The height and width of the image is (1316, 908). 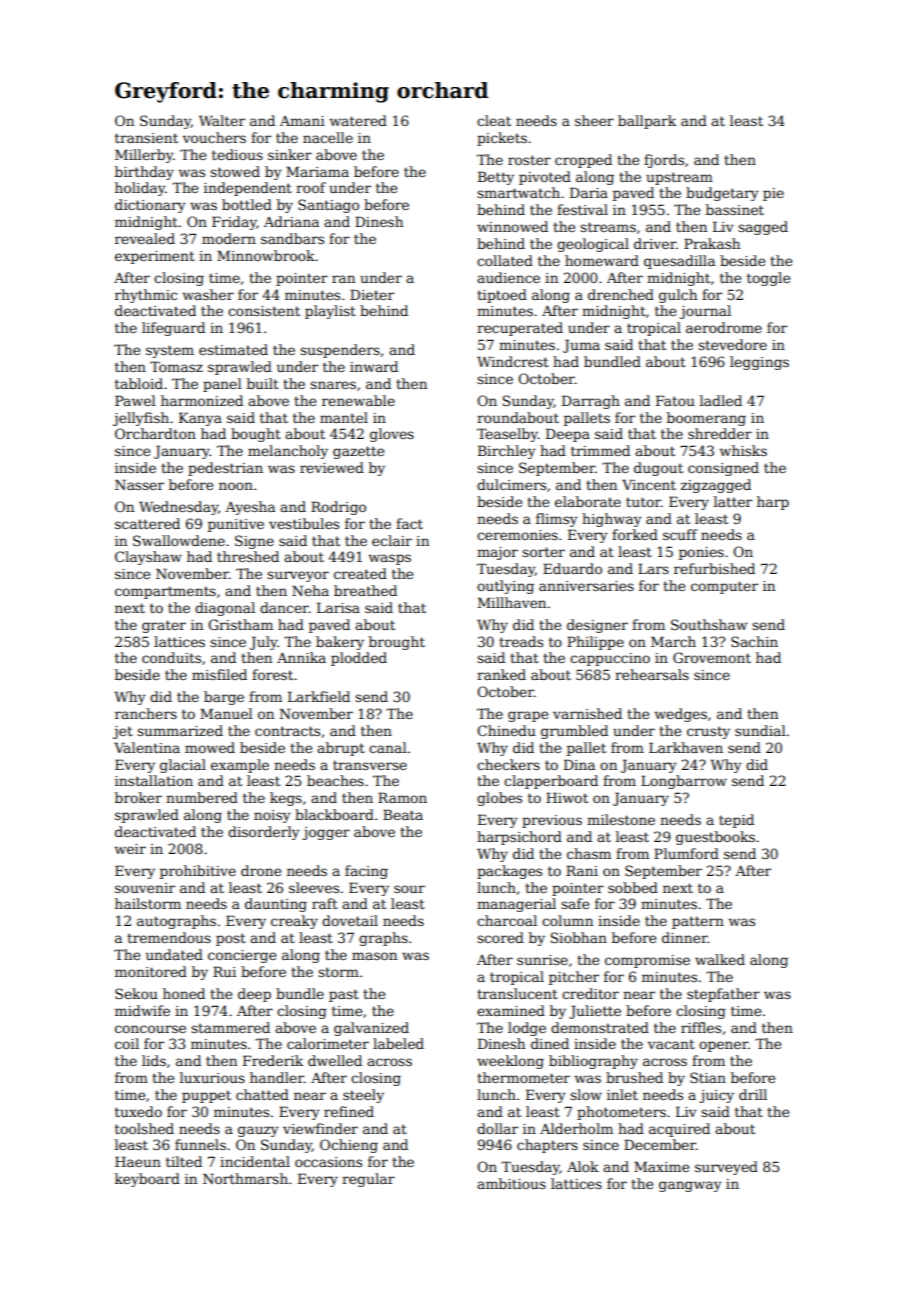 What do you see at coordinates (511, 1183) in the image?
I see `ambitious` at bounding box center [511, 1183].
